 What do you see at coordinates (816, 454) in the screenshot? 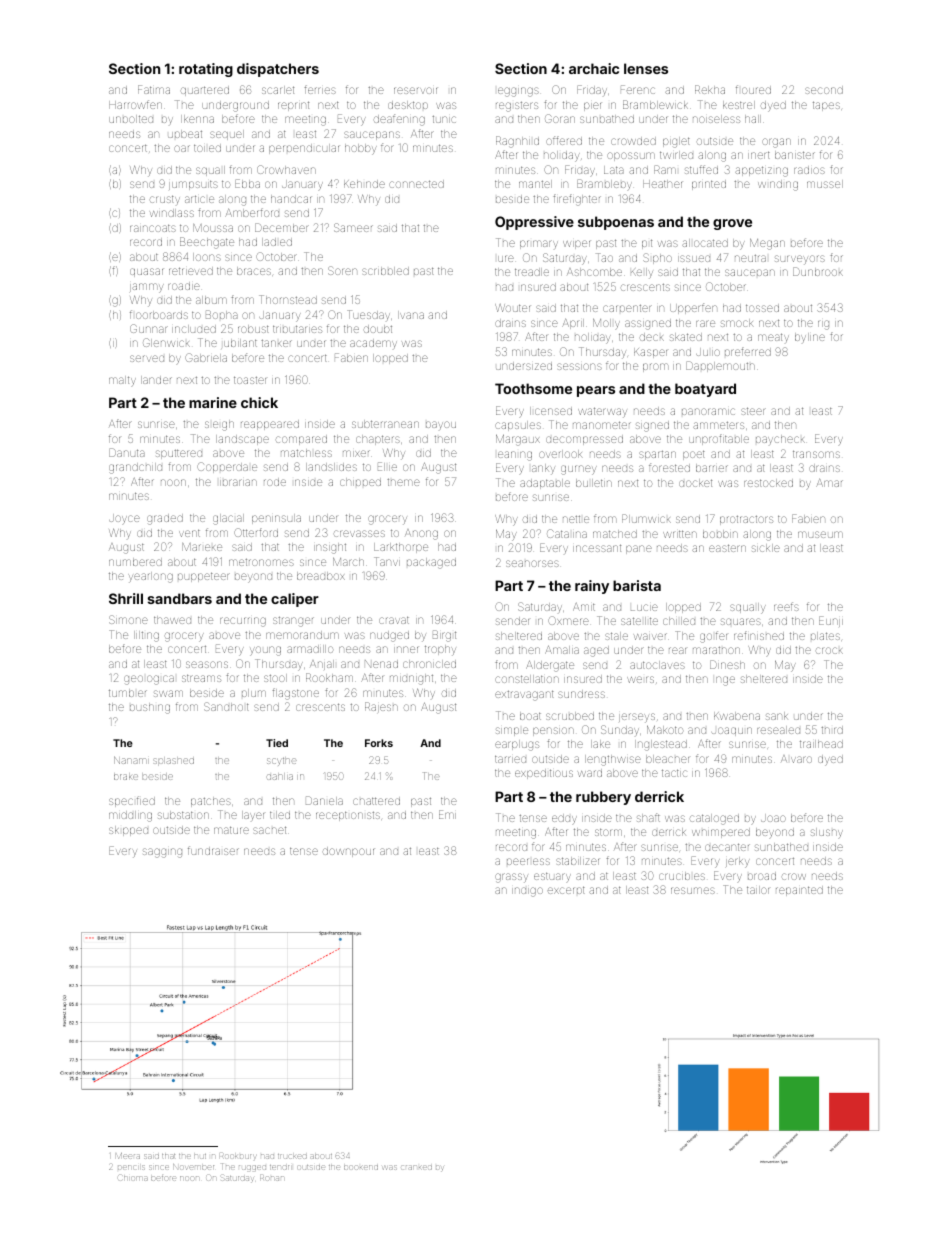
I see `transoms` at bounding box center [816, 454].
